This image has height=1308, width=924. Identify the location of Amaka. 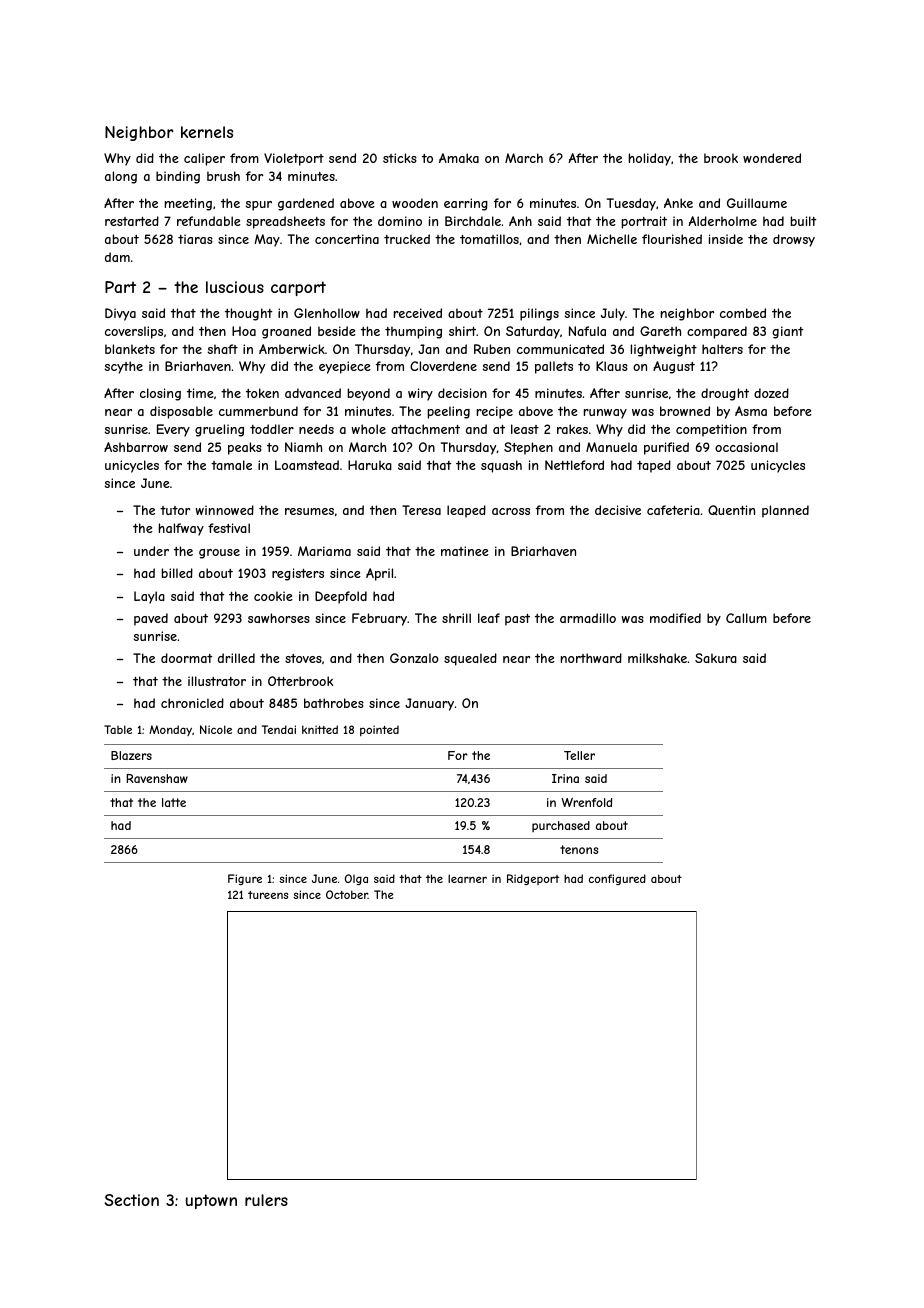
(459, 158).
